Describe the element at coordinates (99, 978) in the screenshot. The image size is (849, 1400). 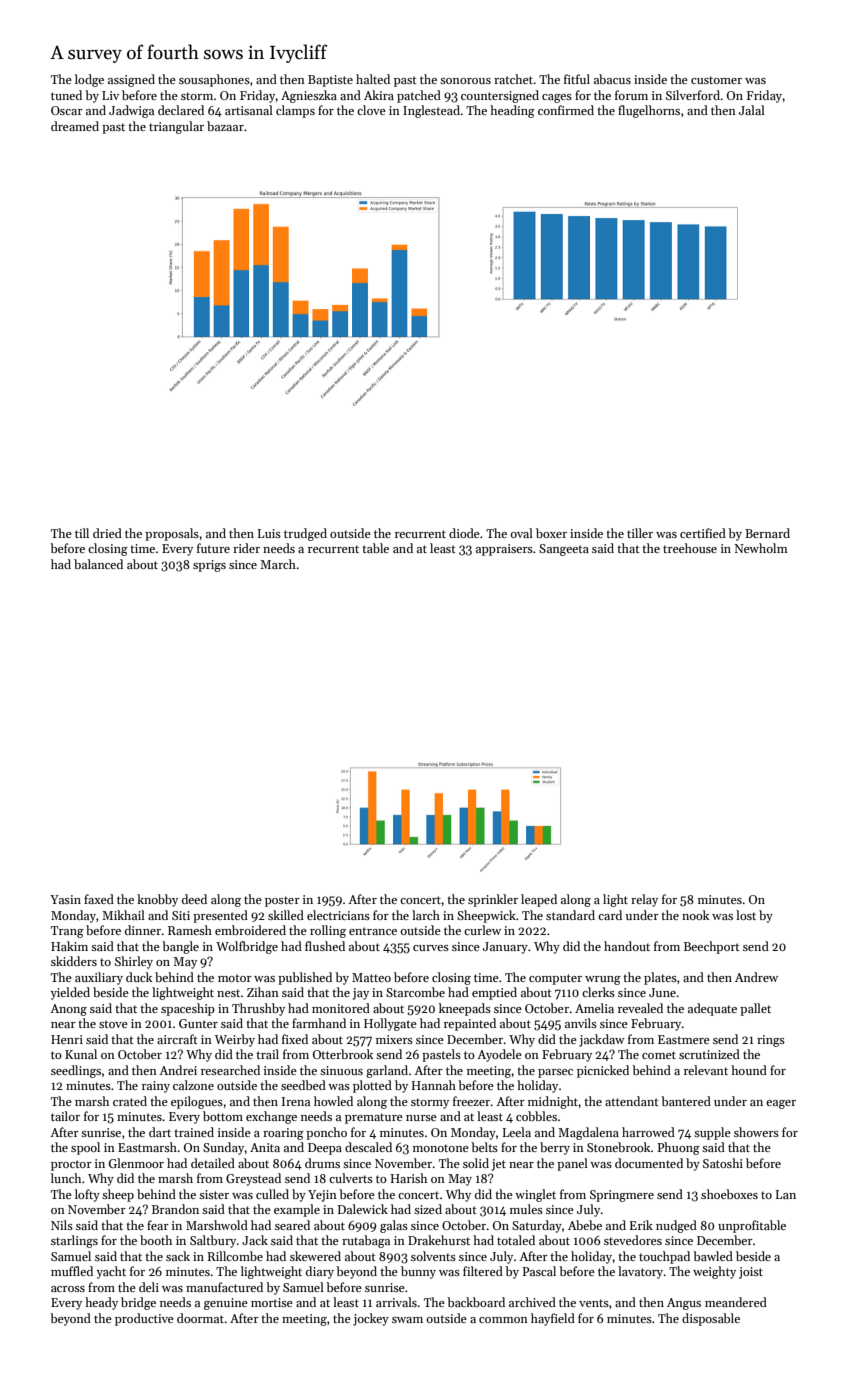
I see `auxiliary` at that location.
